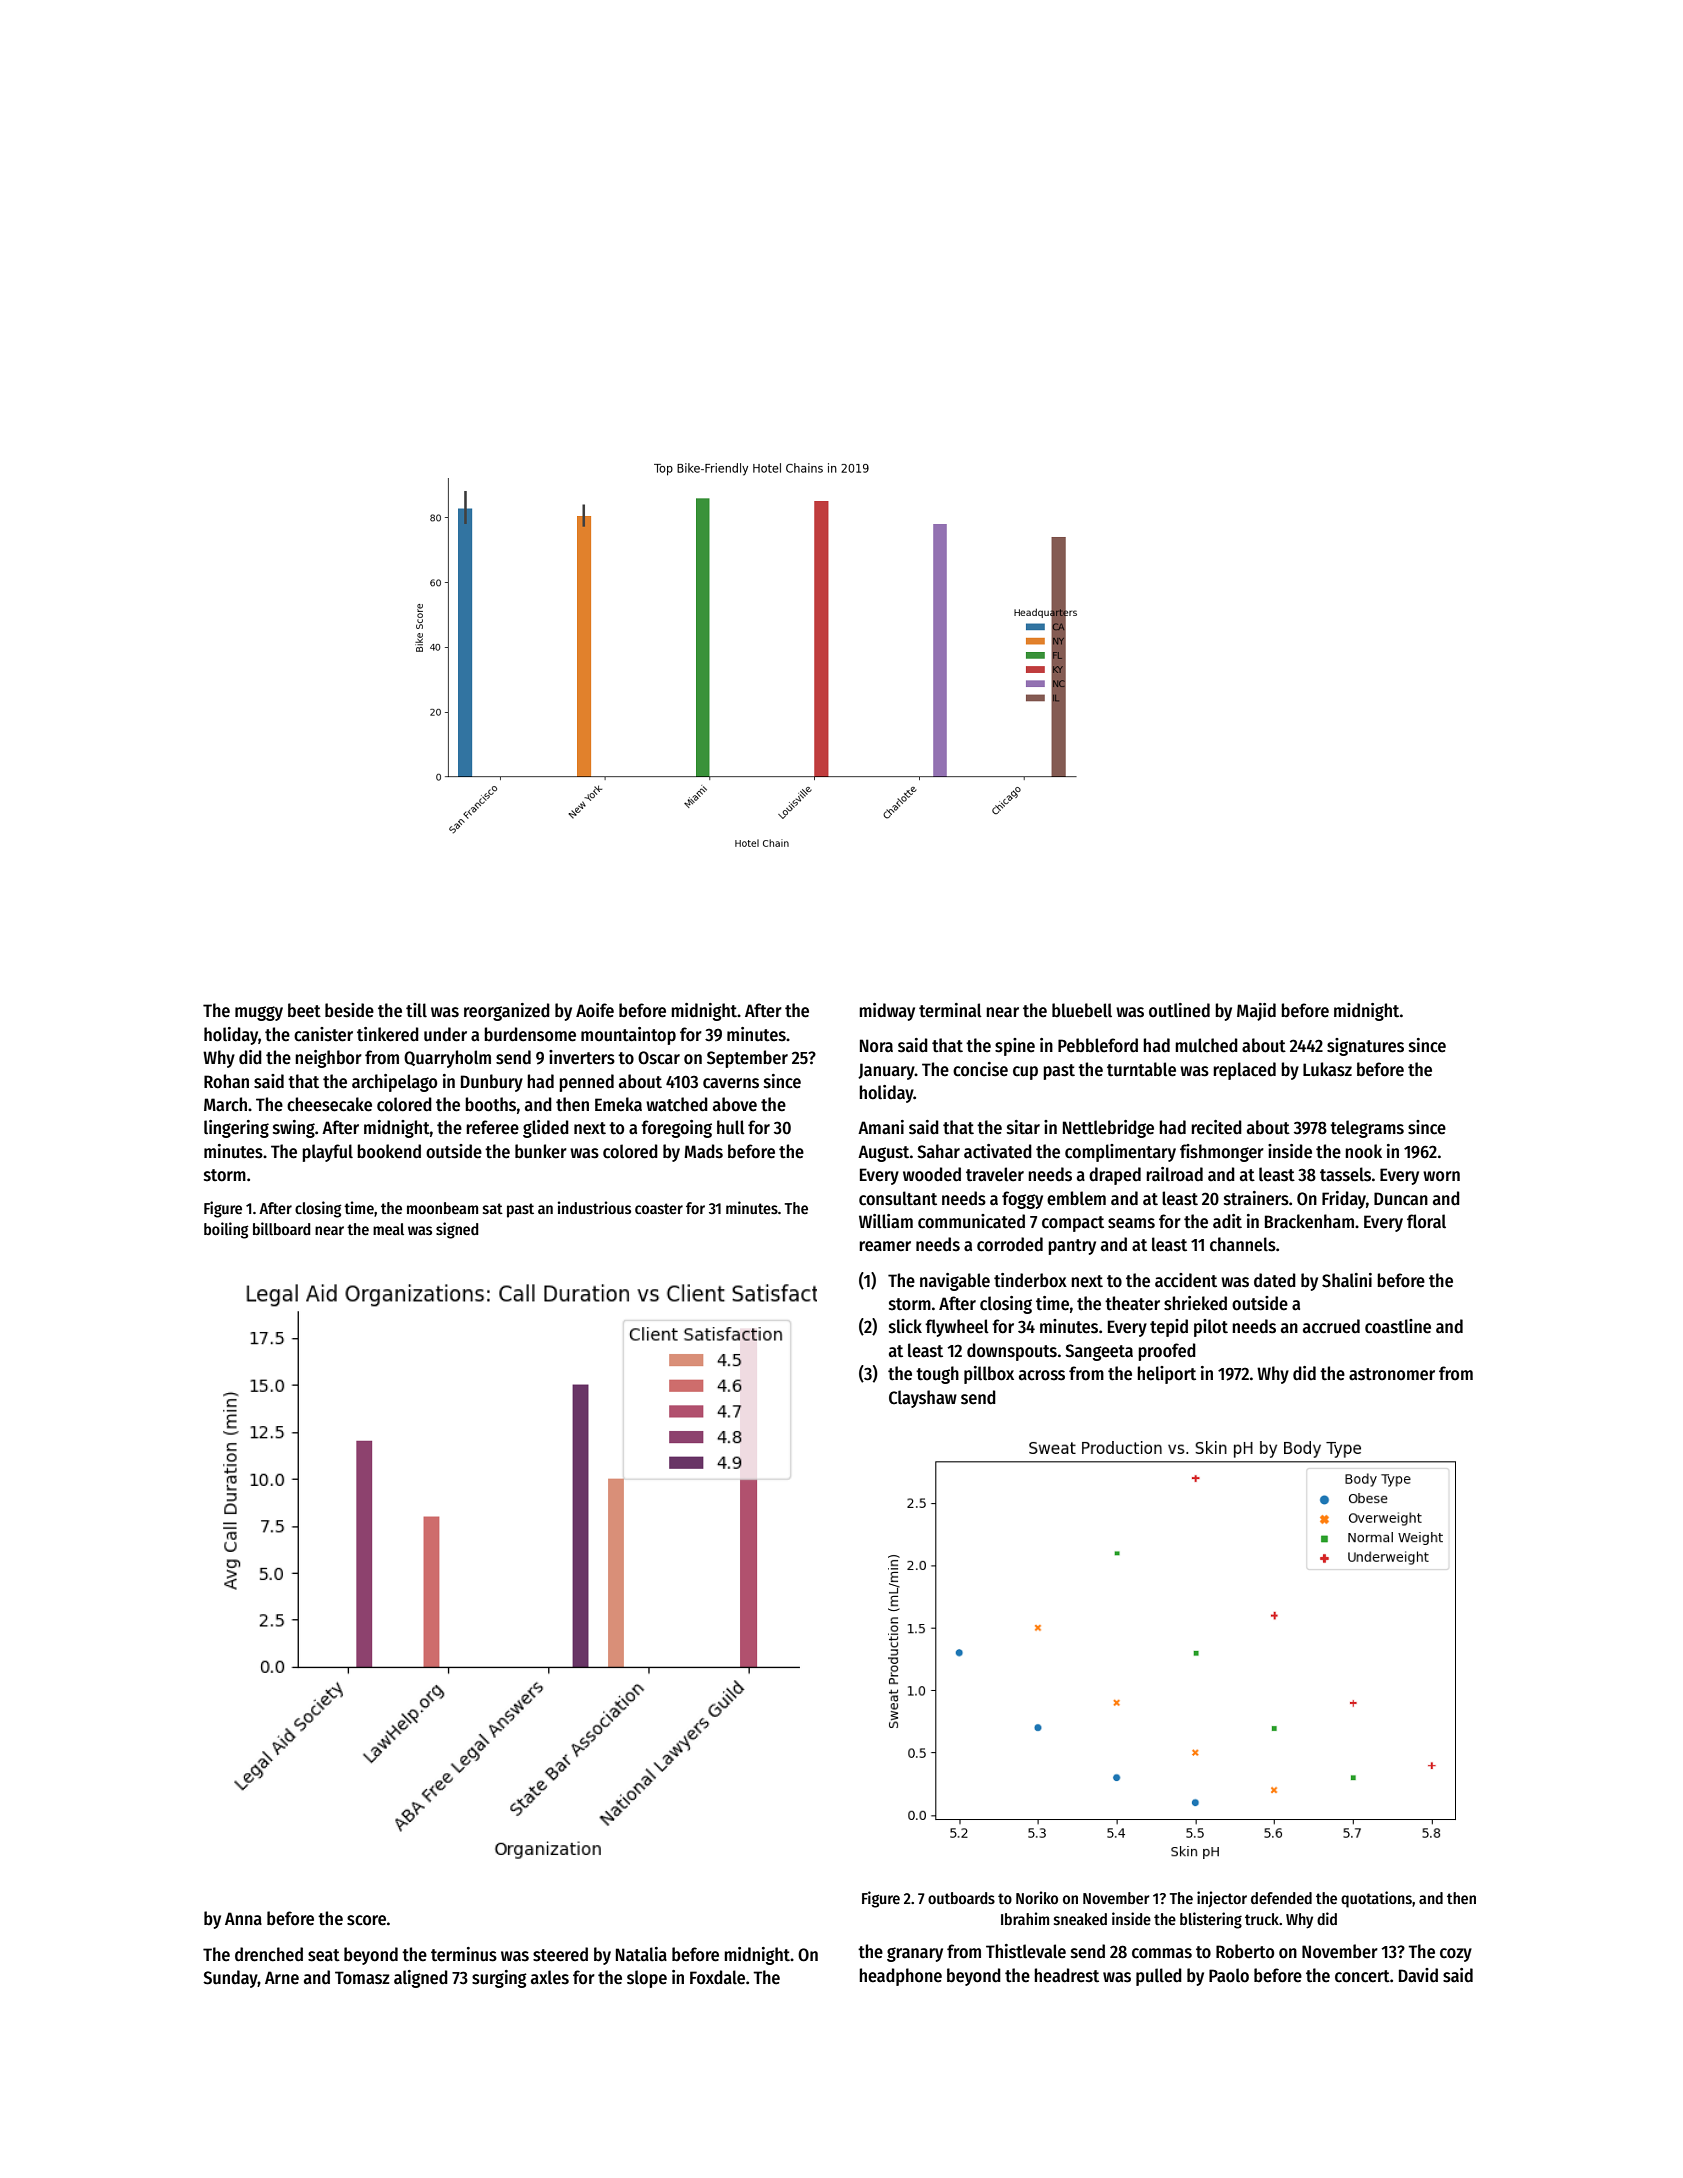 This screenshot has height=2178, width=1683. I want to click on Clayshaw, so click(923, 1399).
